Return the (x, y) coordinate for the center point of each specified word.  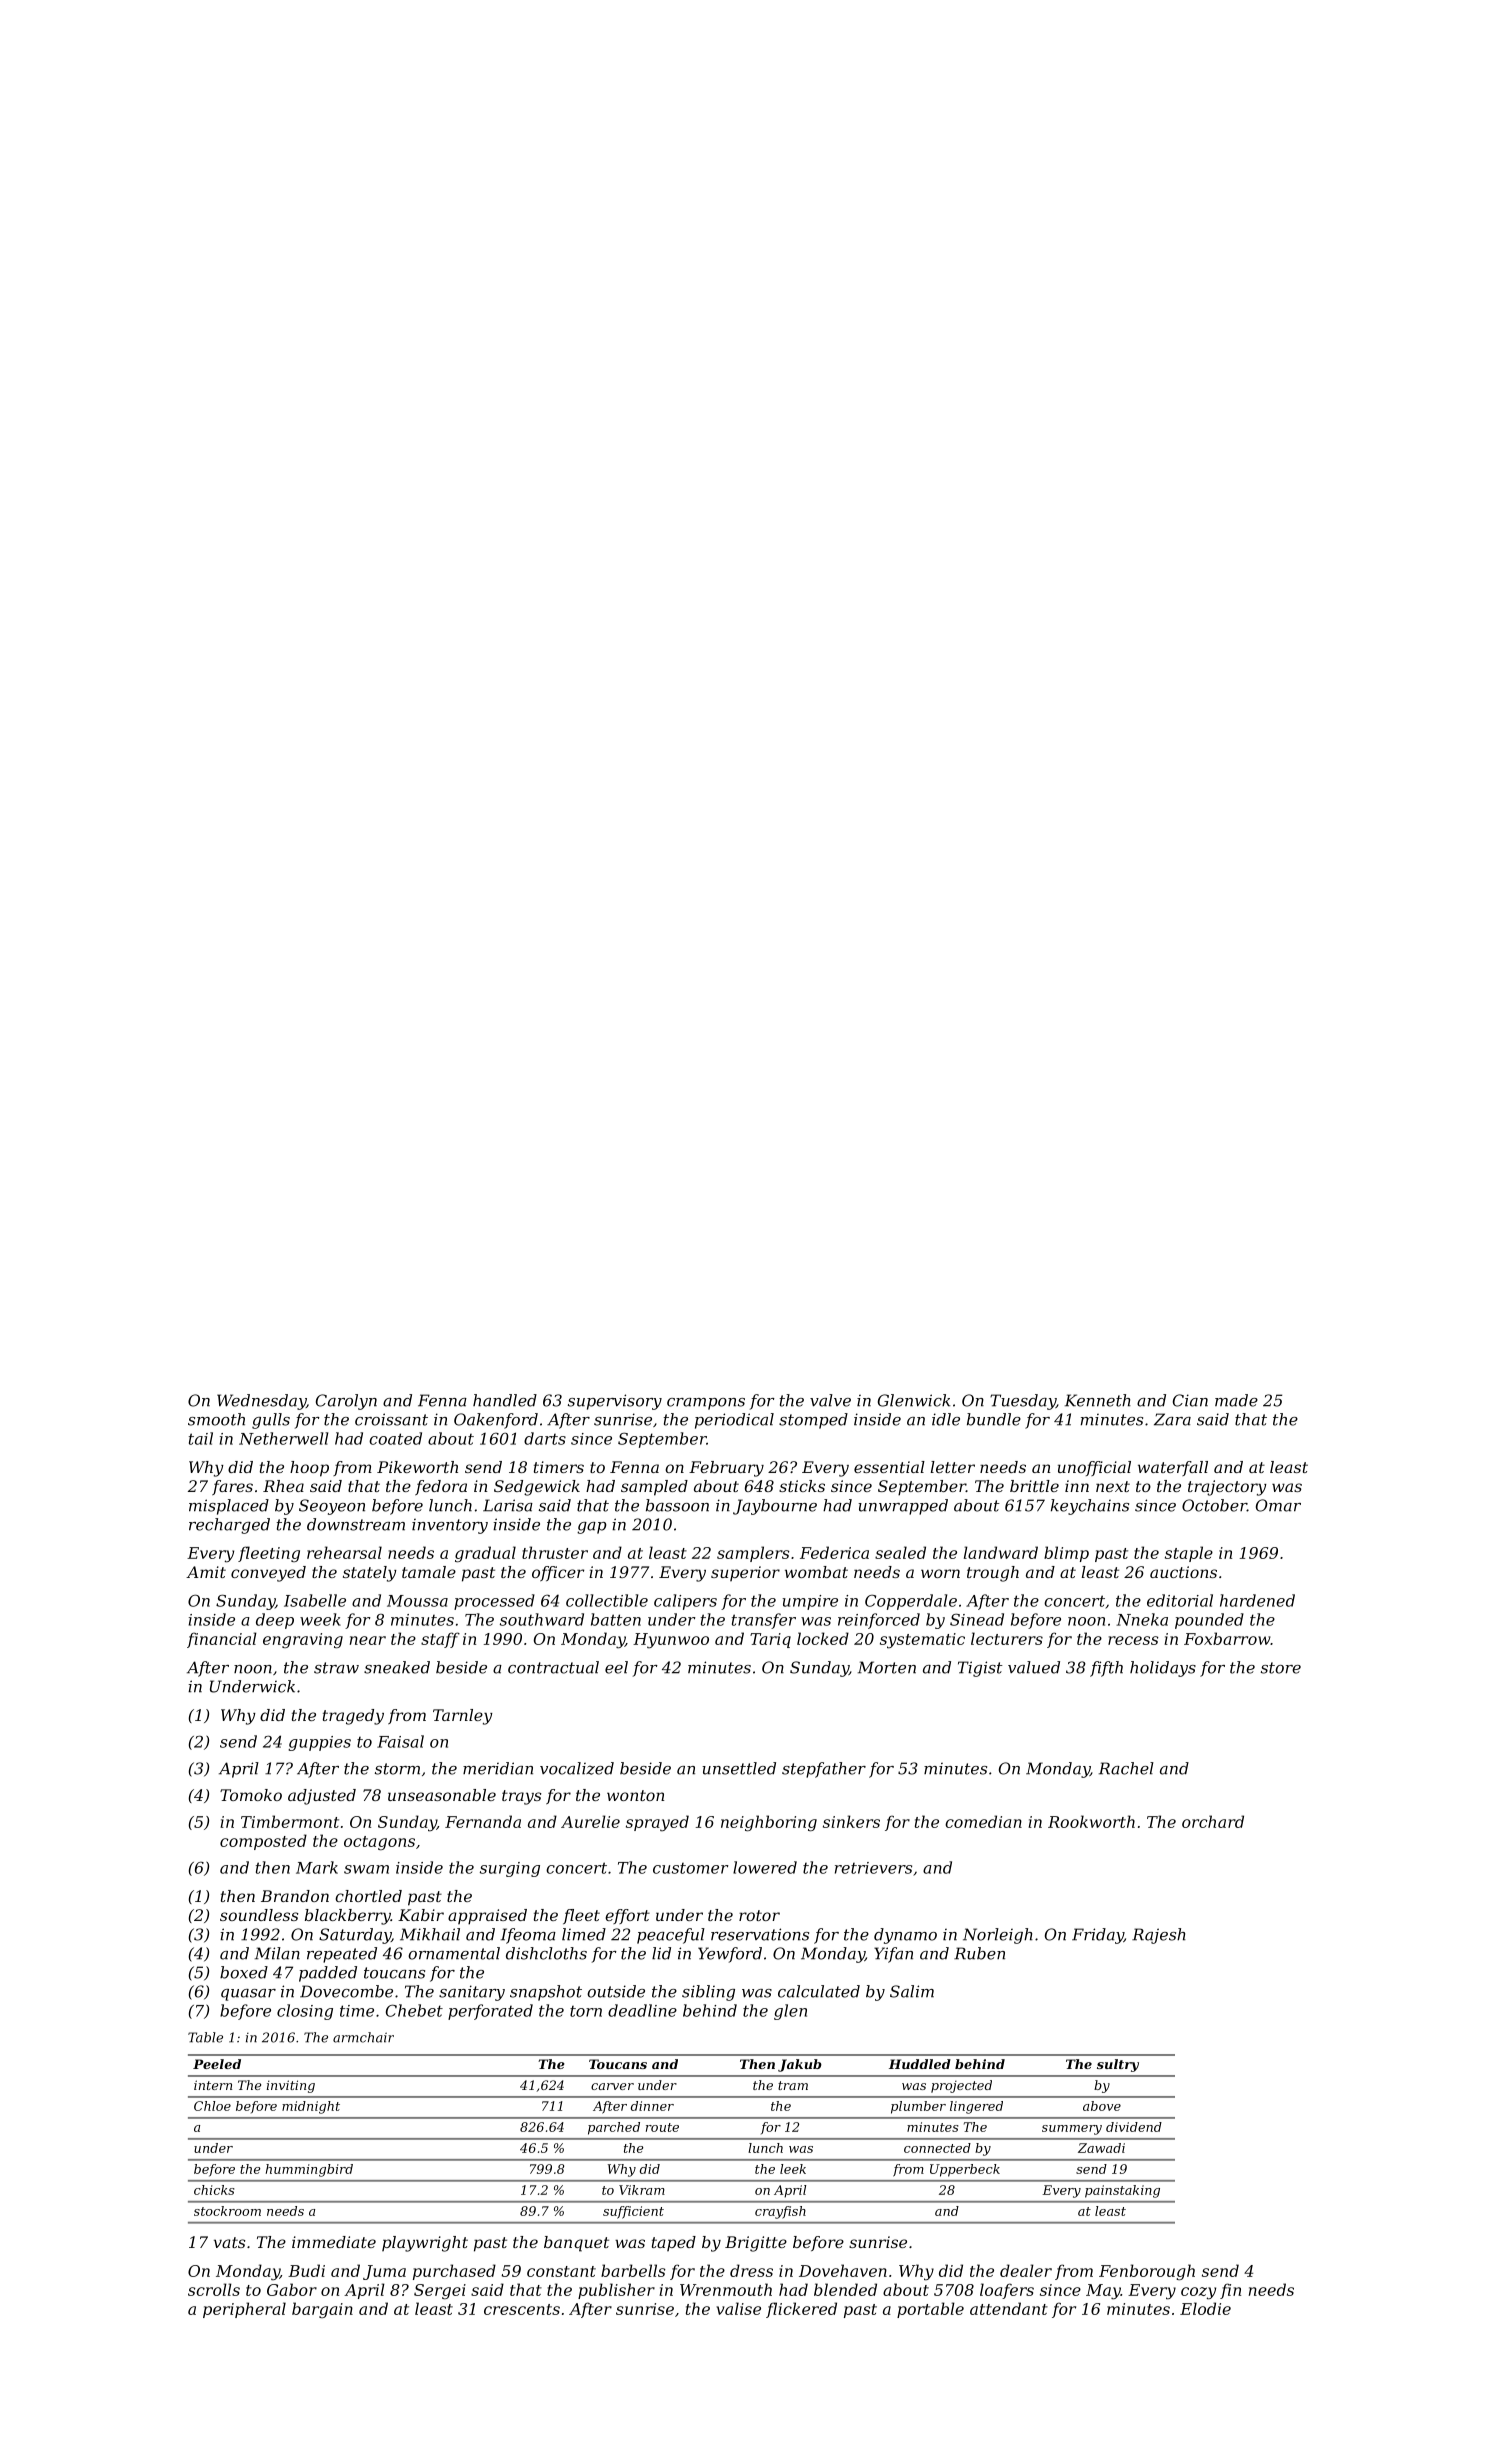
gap (591, 1528)
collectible (607, 1600)
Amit (206, 1572)
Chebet (414, 2010)
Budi (306, 2270)
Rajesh (1159, 1936)
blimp (1066, 1554)
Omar (1278, 1505)
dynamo (905, 1936)
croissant (391, 1419)
